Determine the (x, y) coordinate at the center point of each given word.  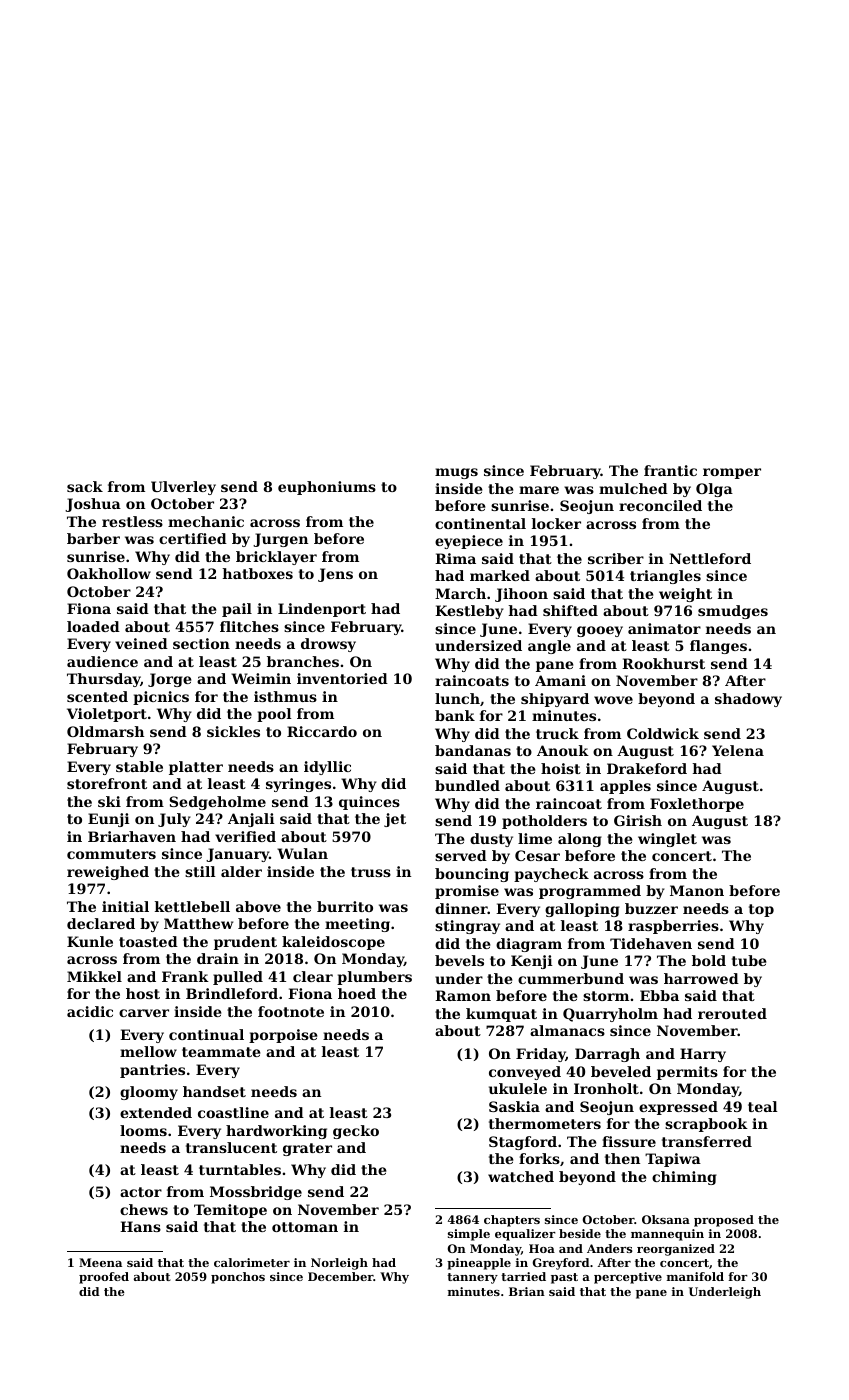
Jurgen (280, 540)
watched (521, 1176)
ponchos (238, 1278)
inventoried (342, 678)
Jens (335, 575)
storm (606, 996)
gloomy (149, 1093)
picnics (161, 698)
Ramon (463, 995)
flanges (718, 647)
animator (664, 628)
